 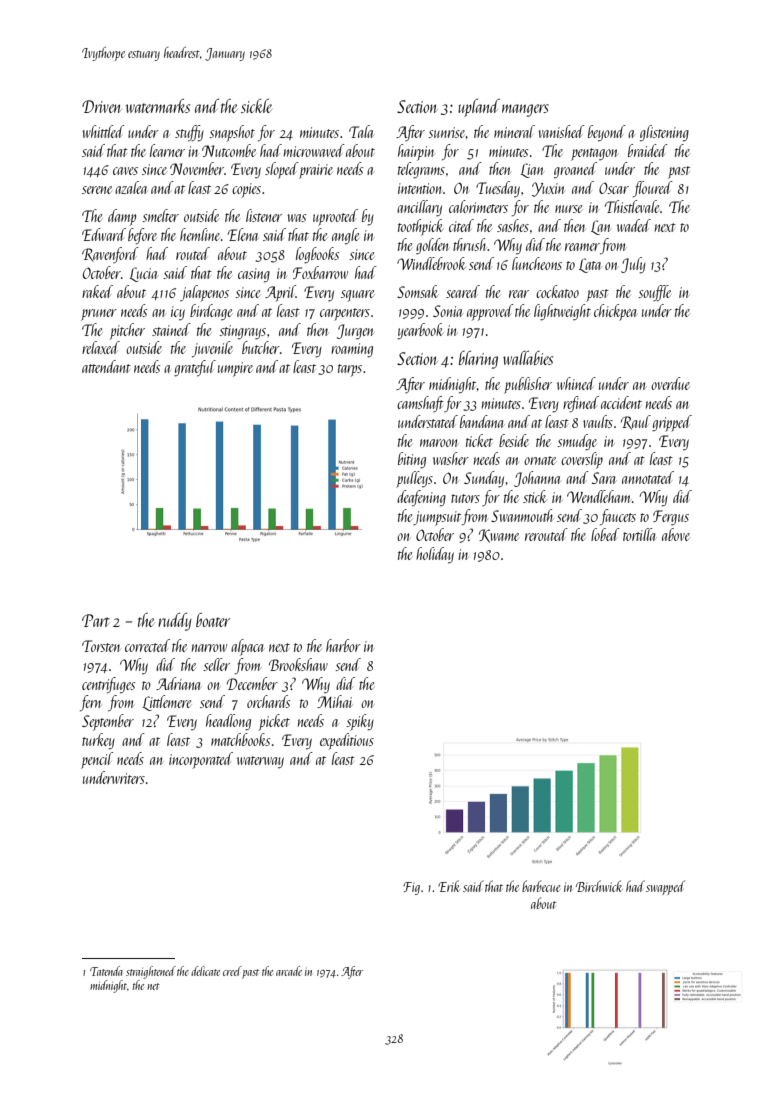 I want to click on biting, so click(x=412, y=460).
